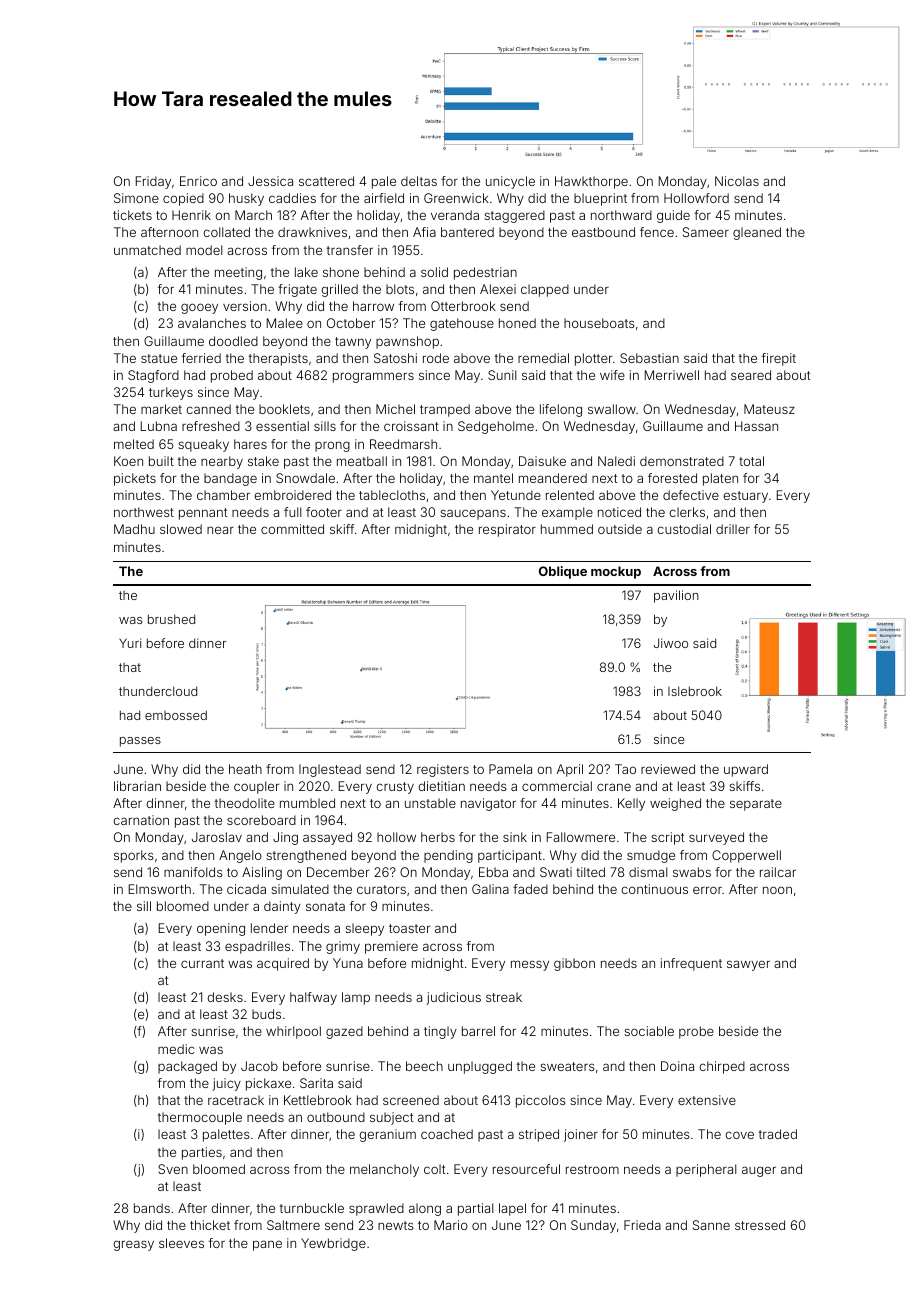  Describe the element at coordinates (200, 1118) in the screenshot. I see `thermocouple` at that location.
